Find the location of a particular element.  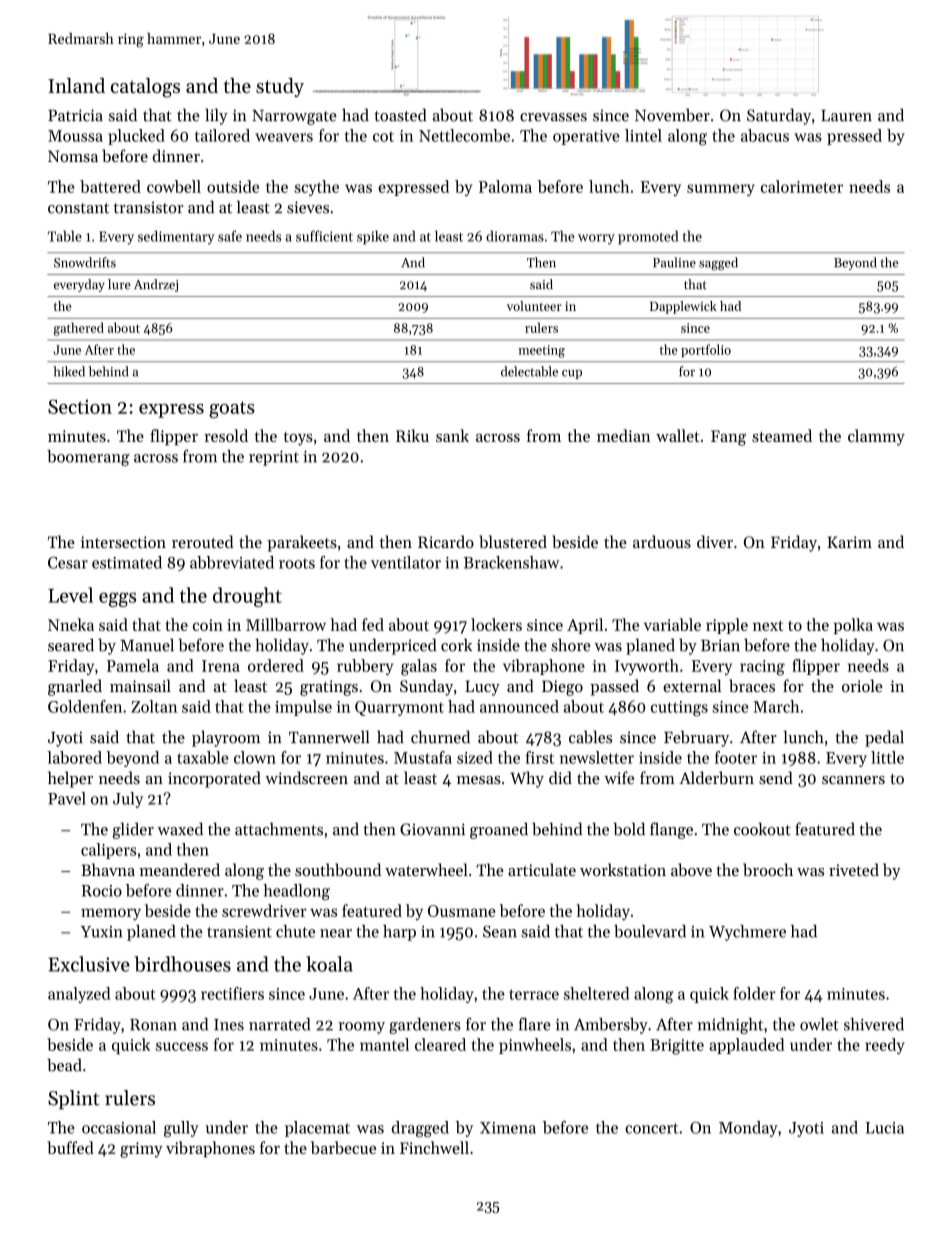

study is located at coordinates (280, 87).
